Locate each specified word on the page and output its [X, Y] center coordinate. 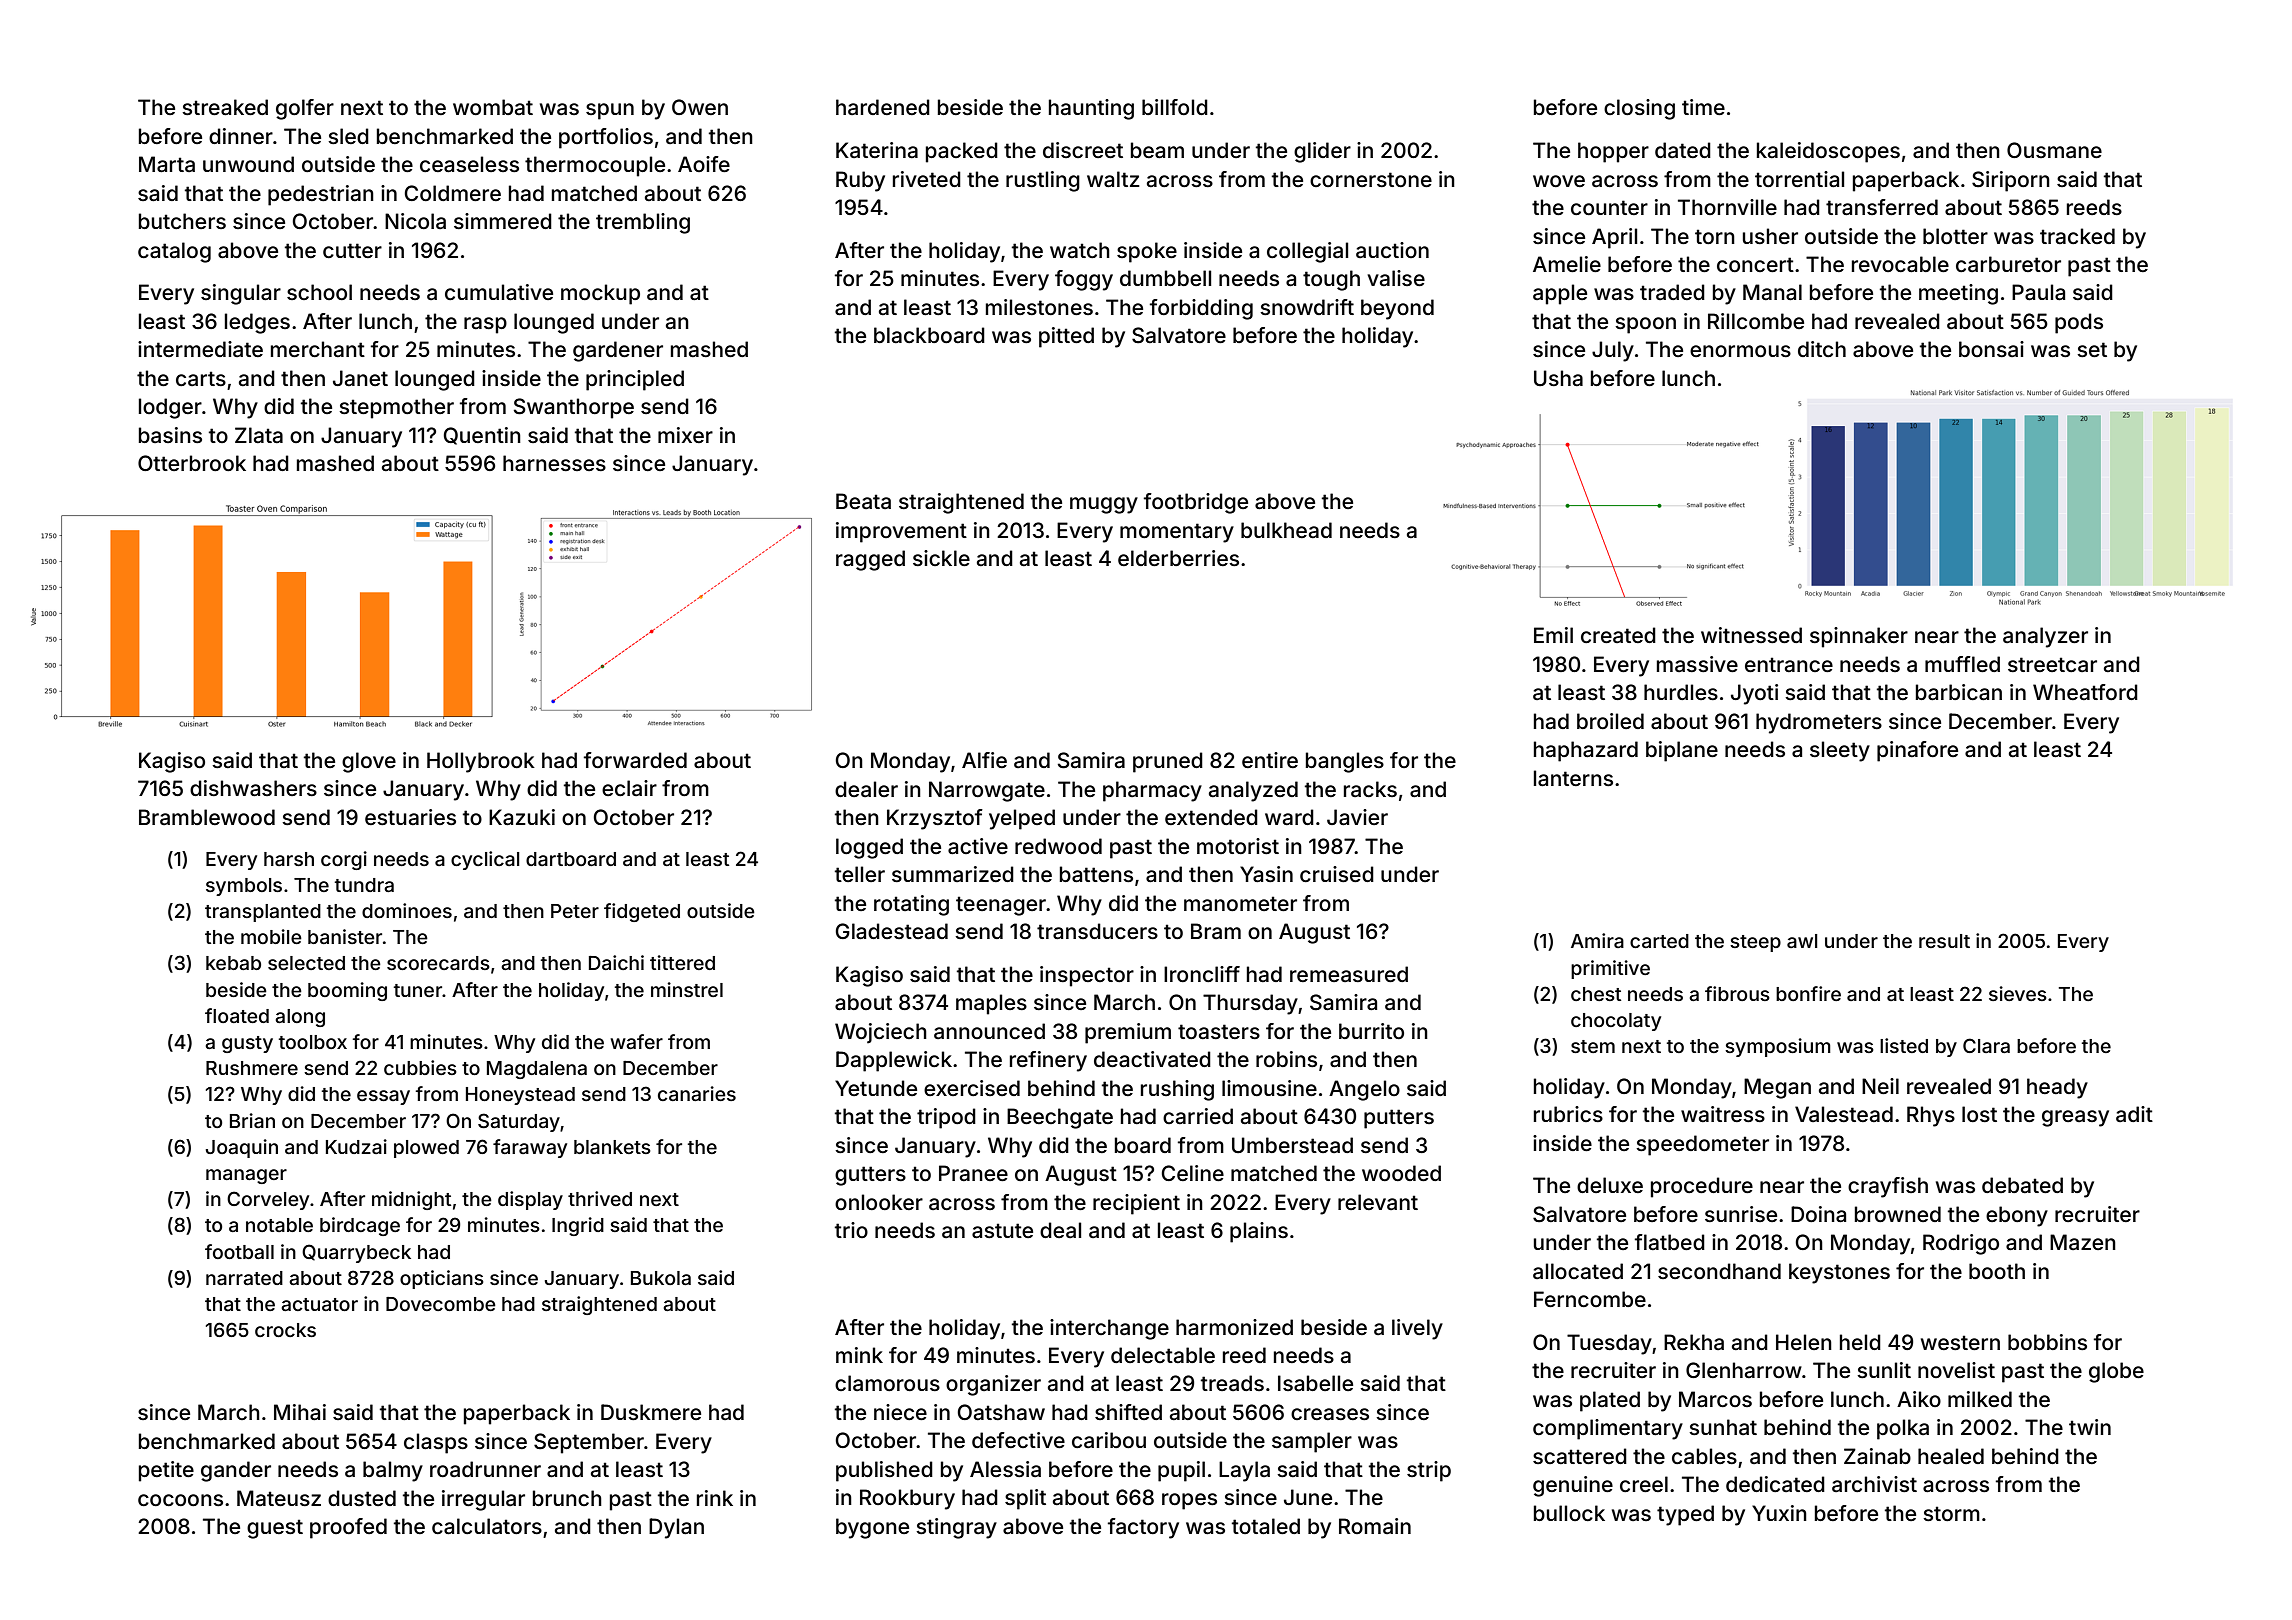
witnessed [1751, 635]
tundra [364, 885]
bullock [1569, 1513]
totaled [1266, 1526]
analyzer [2045, 637]
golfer [305, 109]
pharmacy [1152, 791]
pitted [1066, 337]
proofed [348, 1528]
